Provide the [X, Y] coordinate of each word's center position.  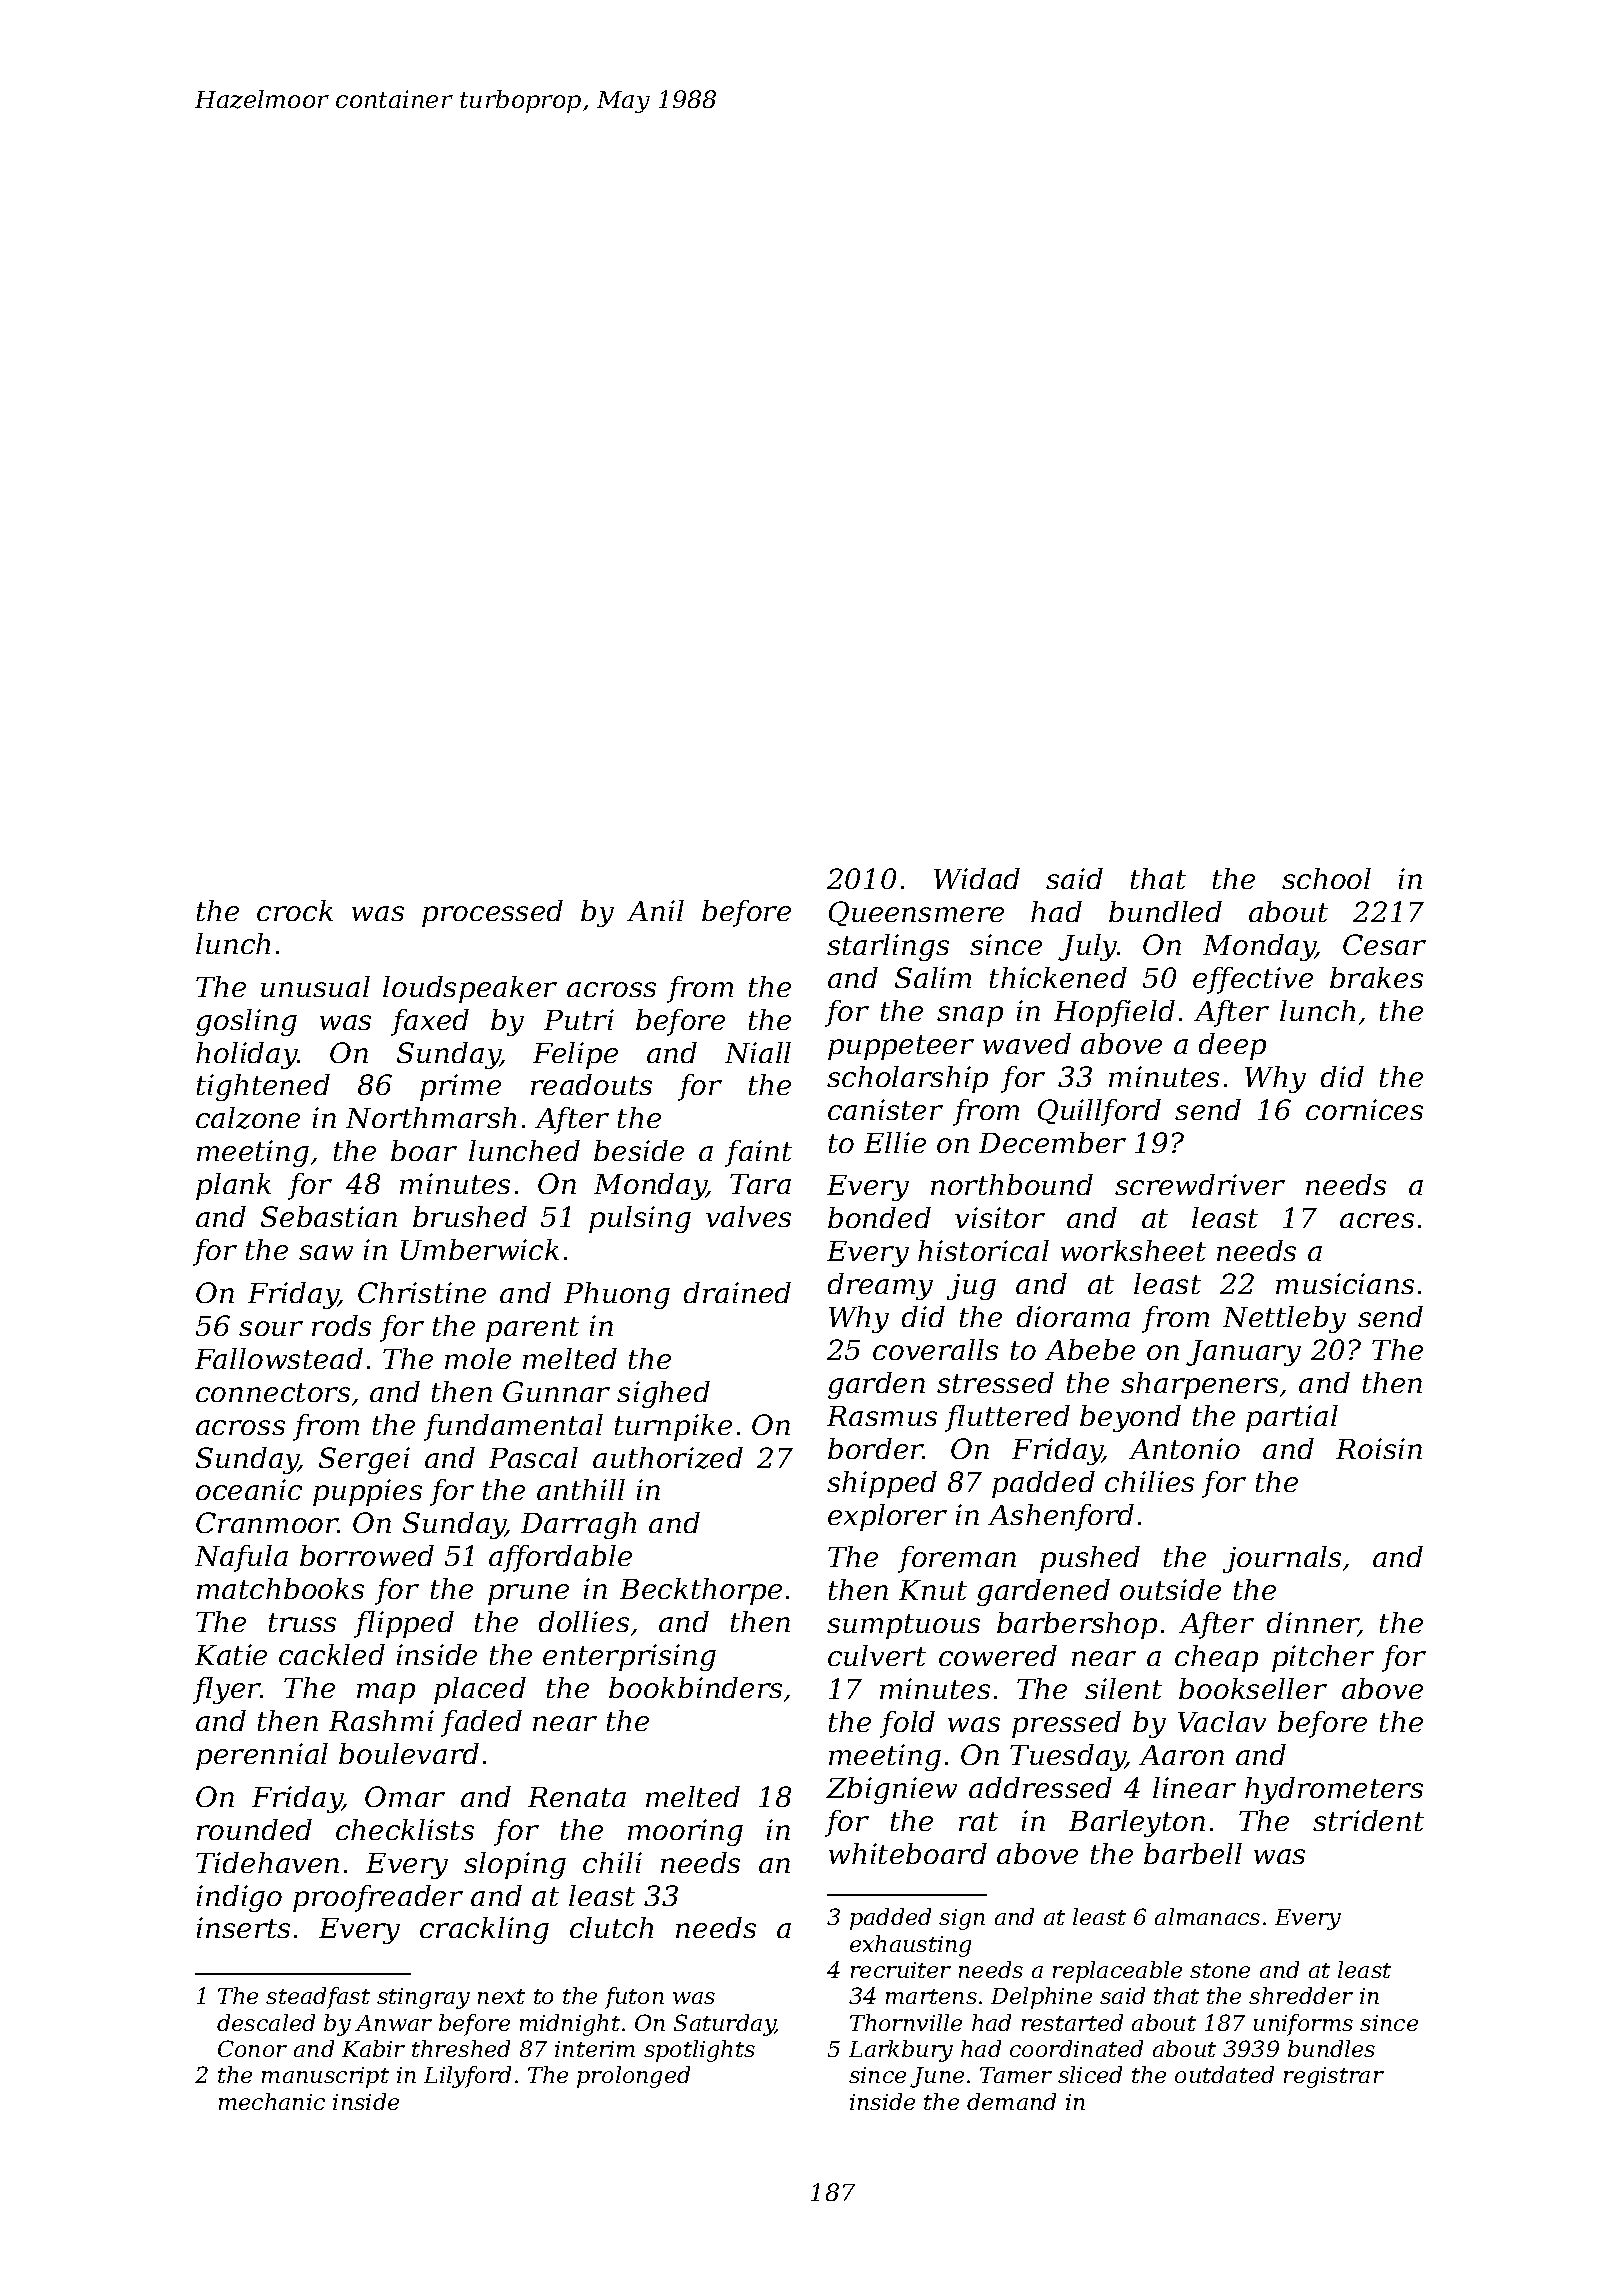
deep [1232, 1046]
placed [480, 1690]
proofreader [378, 1898]
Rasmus [882, 1416]
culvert [877, 1655]
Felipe [575, 1055]
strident [1368, 1820]
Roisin [1379, 1448]
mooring [685, 1832]
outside [1170, 1589]
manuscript [325, 2077]
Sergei [364, 1460]
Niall [758, 1052]
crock [295, 910]
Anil [655, 910]
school [1326, 878]
